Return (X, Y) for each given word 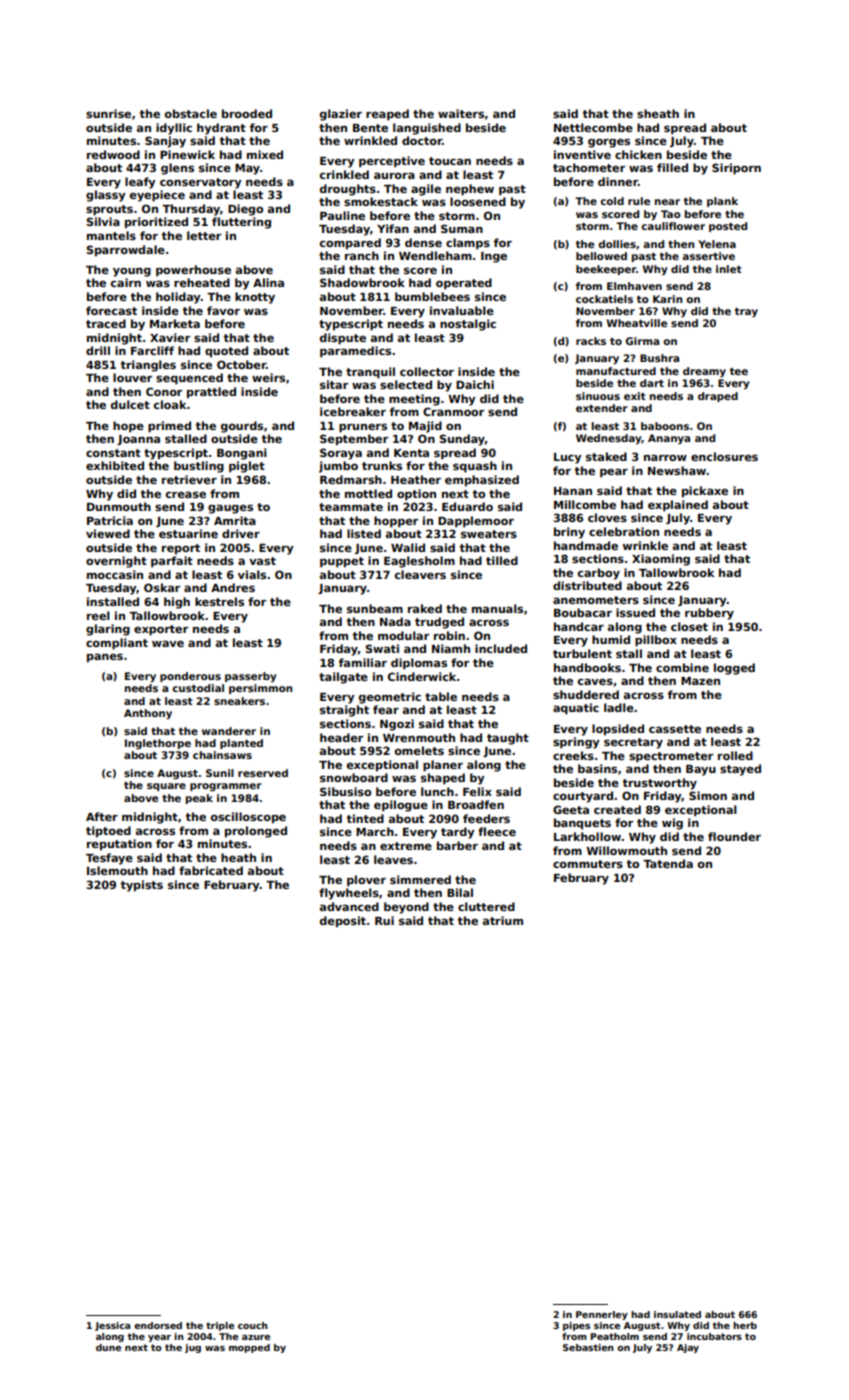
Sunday (462, 440)
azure (256, 1337)
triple (220, 1326)
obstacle (191, 113)
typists (141, 886)
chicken (638, 154)
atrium (503, 920)
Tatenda (668, 863)
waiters (461, 113)
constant (113, 453)
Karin (667, 299)
